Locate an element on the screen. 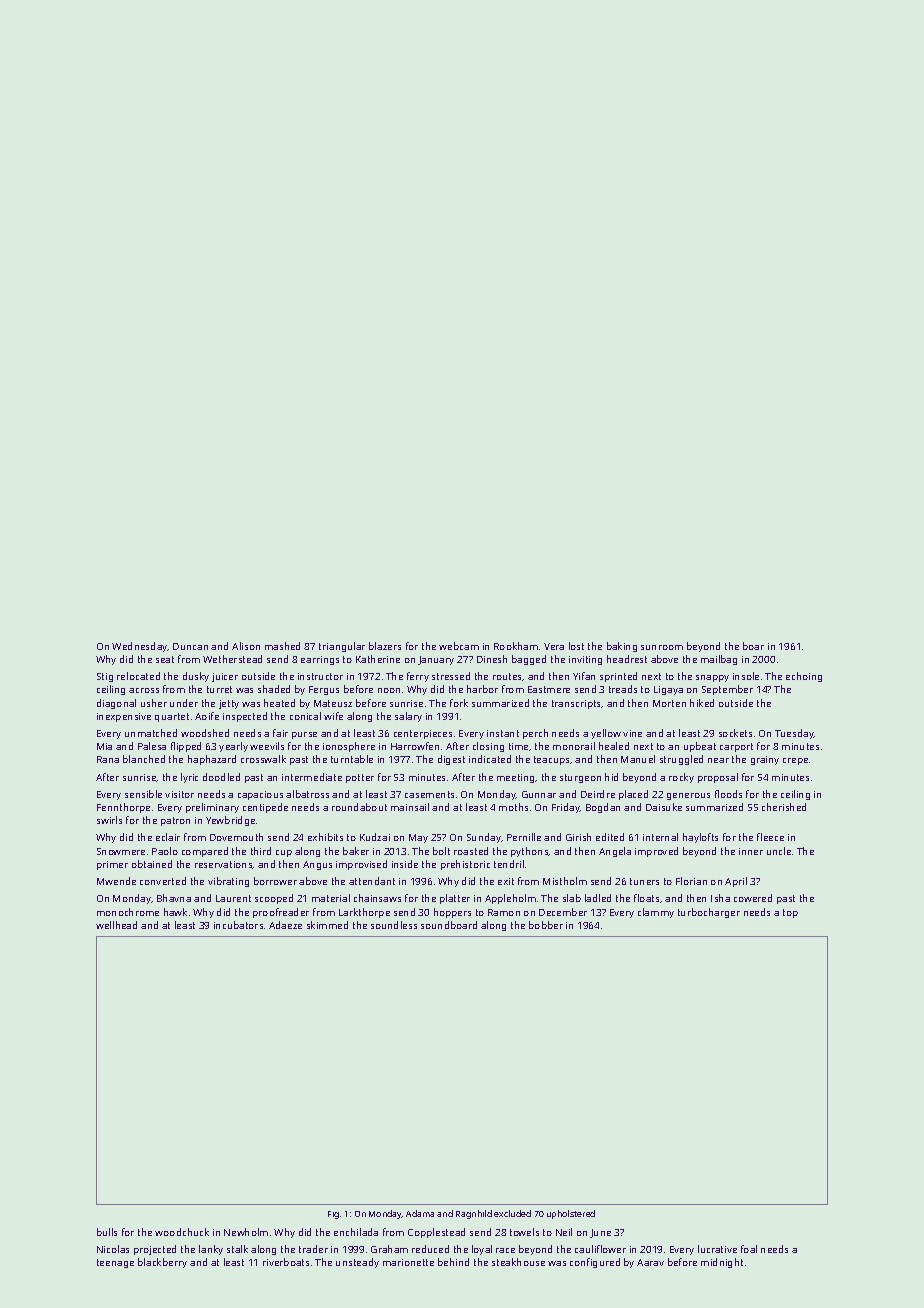 This screenshot has width=924, height=1308. Duncan is located at coordinates (190, 646).
